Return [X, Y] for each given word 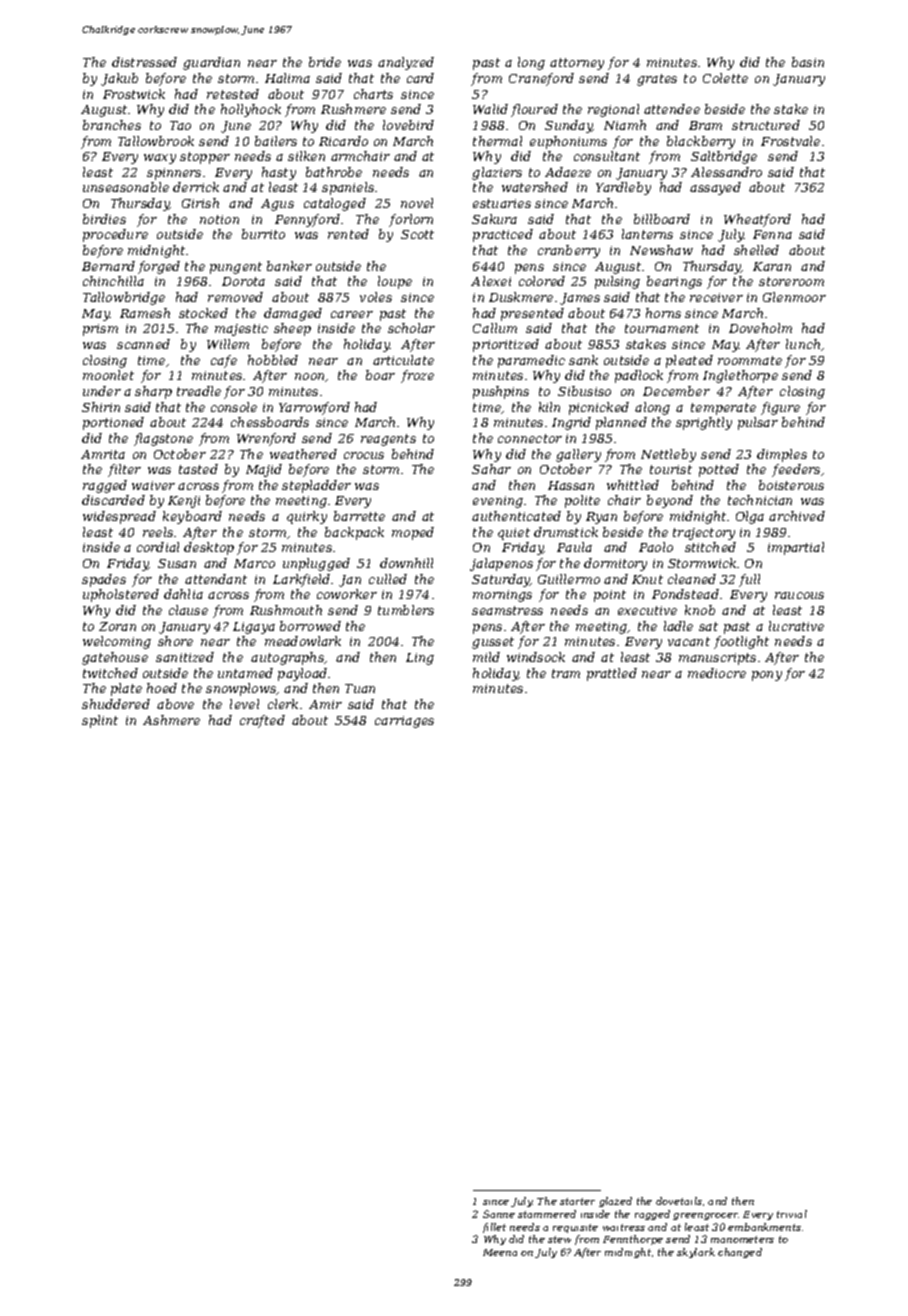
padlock [639, 376]
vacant [689, 641]
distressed [144, 62]
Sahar [491, 469]
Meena [500, 1252]
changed [740, 1253]
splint [100, 721]
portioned [113, 423]
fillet [494, 1228]
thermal [497, 141]
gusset [493, 643]
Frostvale [790, 141]
